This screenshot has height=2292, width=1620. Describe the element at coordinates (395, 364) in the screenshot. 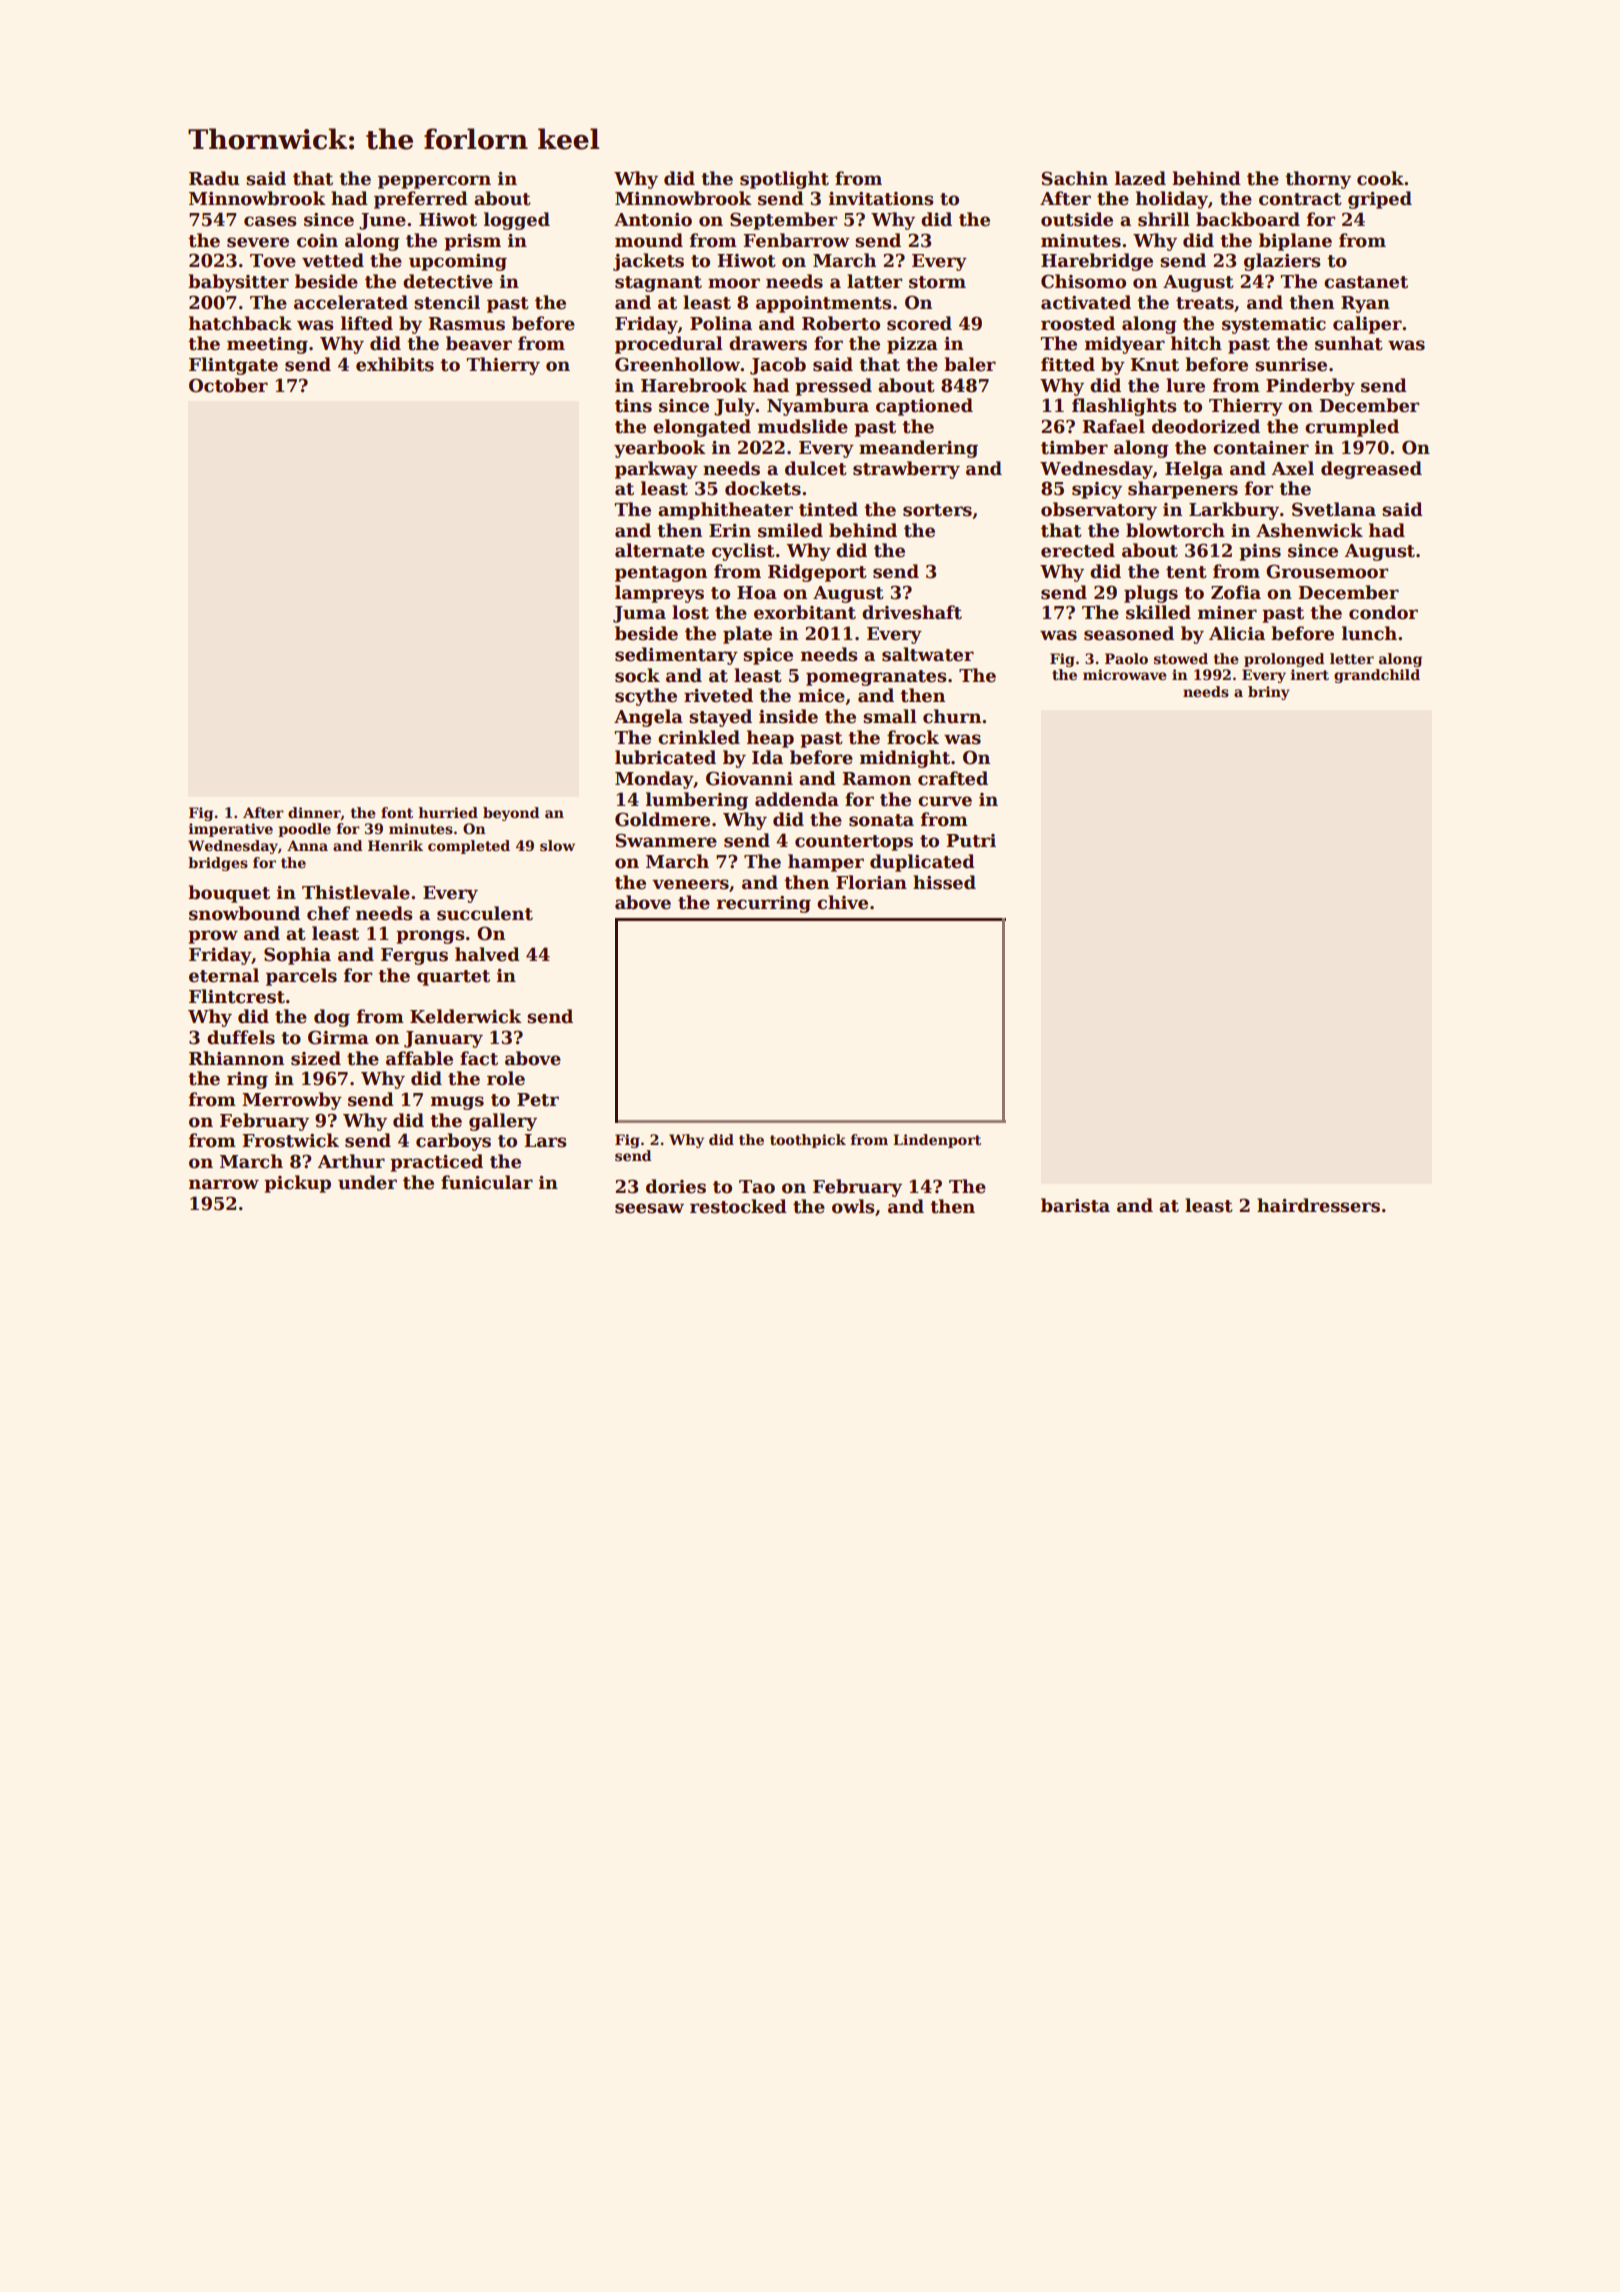

I see `exhibits` at that location.
